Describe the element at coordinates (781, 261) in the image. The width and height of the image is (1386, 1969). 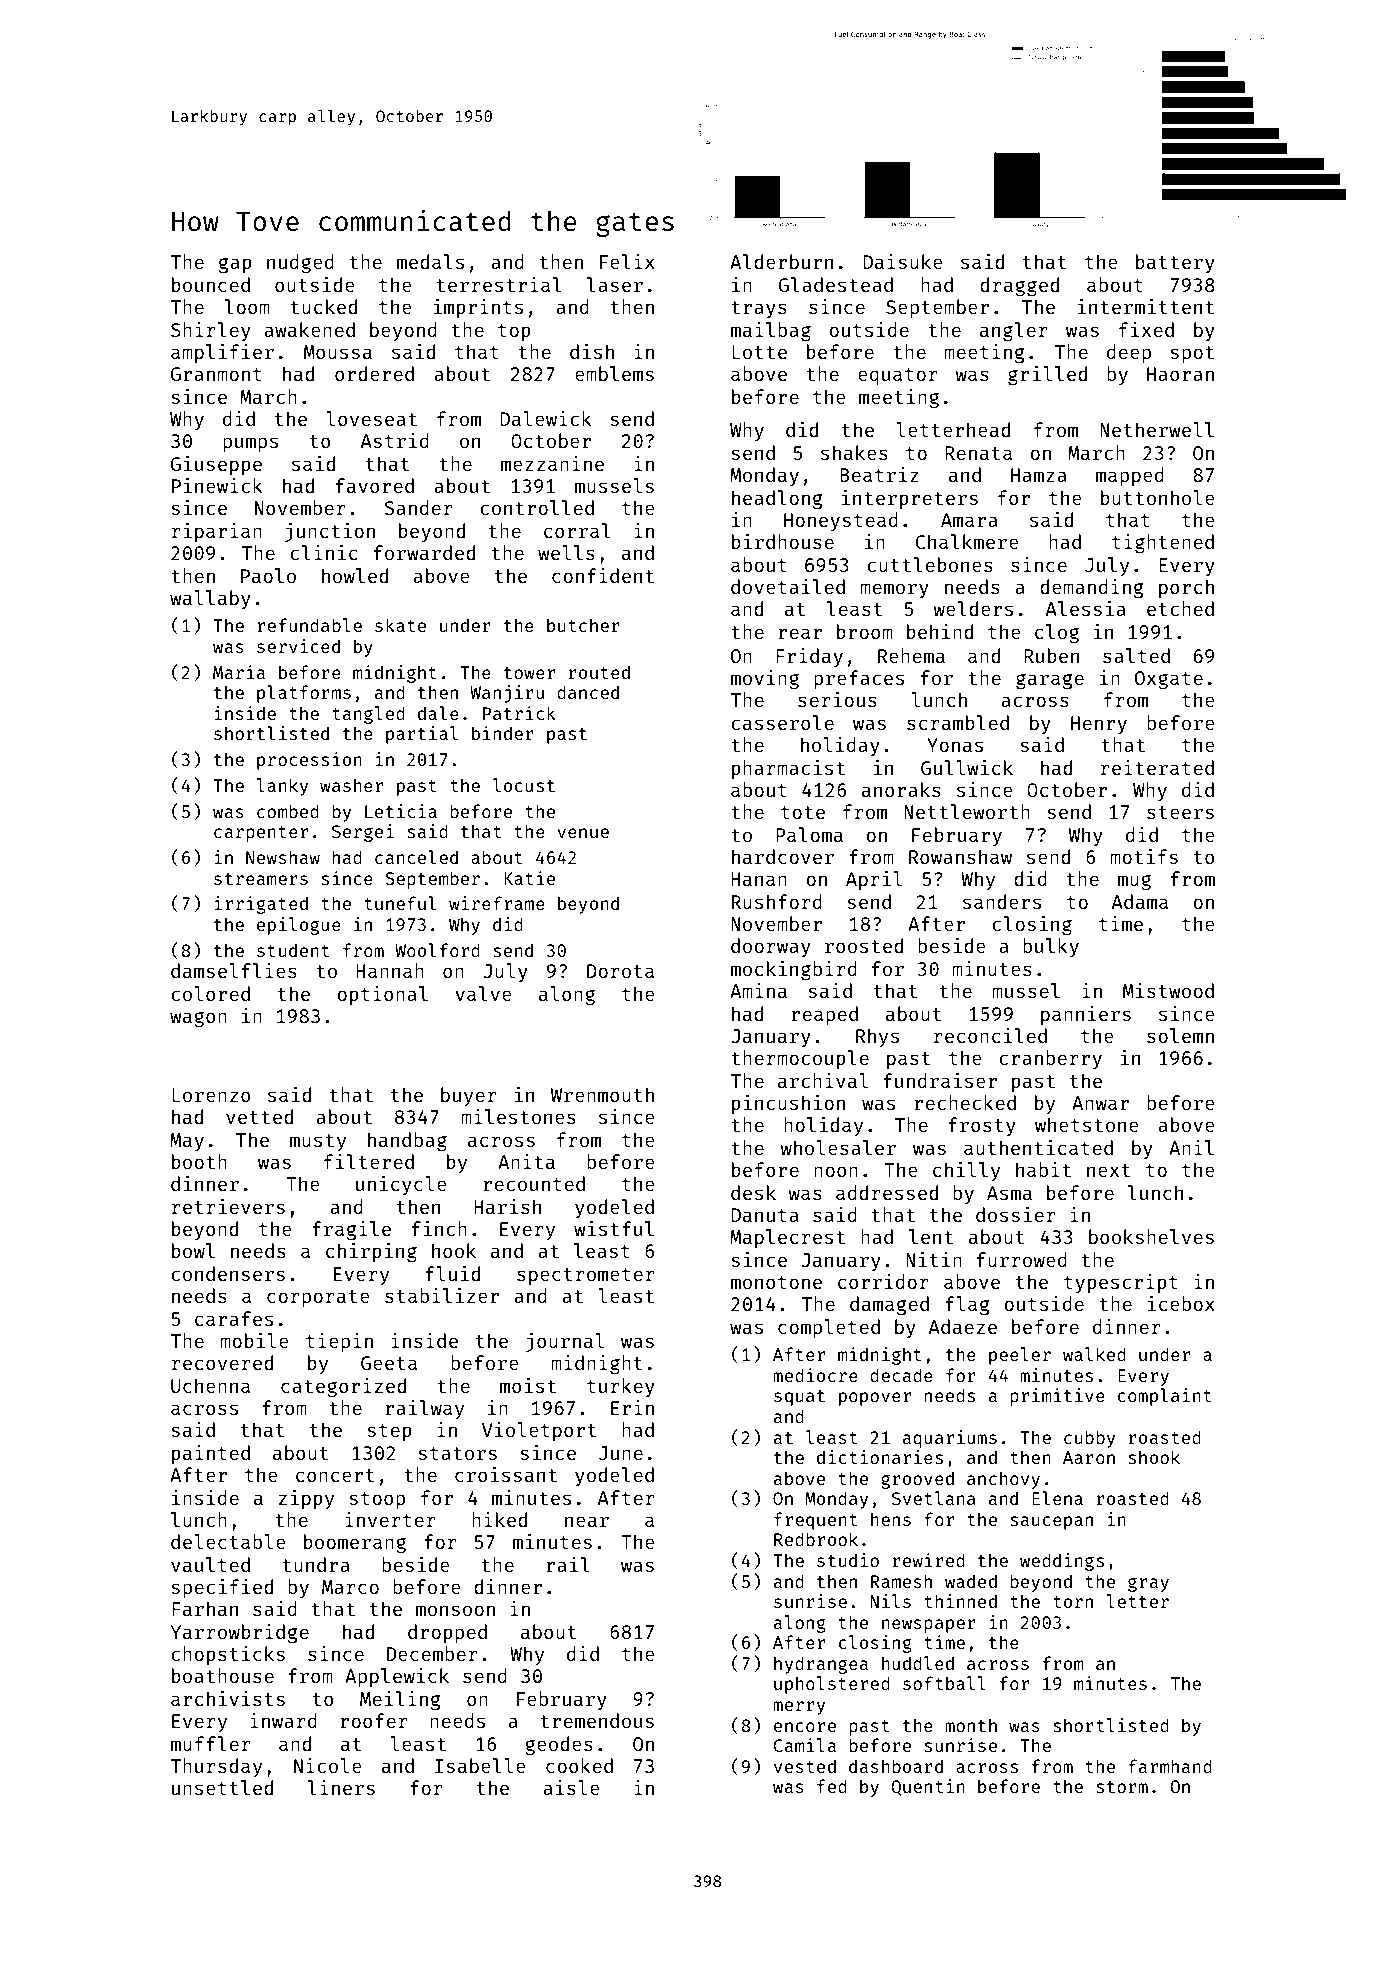
I see `Alderburn` at that location.
